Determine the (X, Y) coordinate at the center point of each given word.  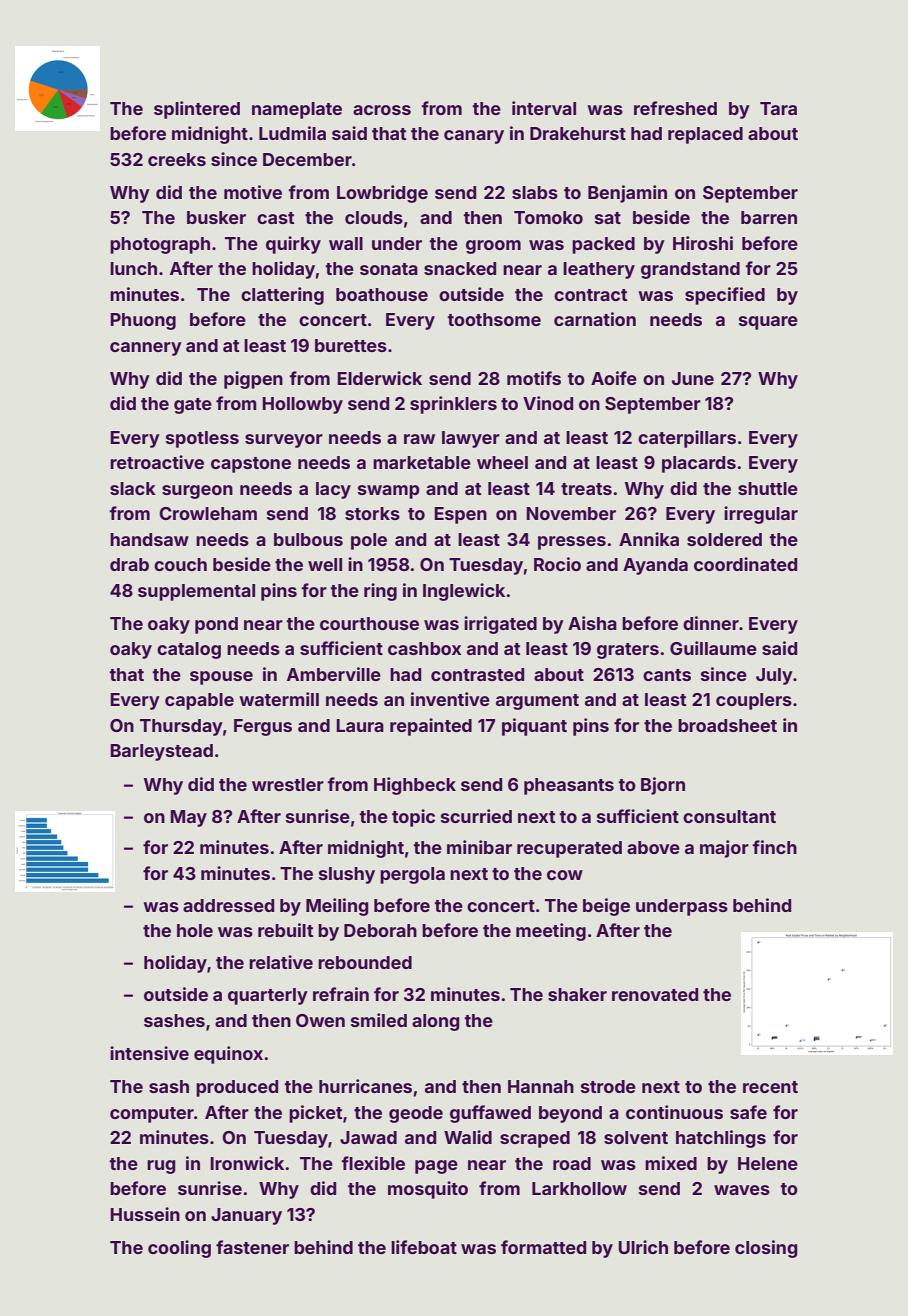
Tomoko (548, 217)
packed (603, 245)
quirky (293, 245)
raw (419, 439)
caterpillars (687, 439)
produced (237, 1088)
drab (129, 564)
